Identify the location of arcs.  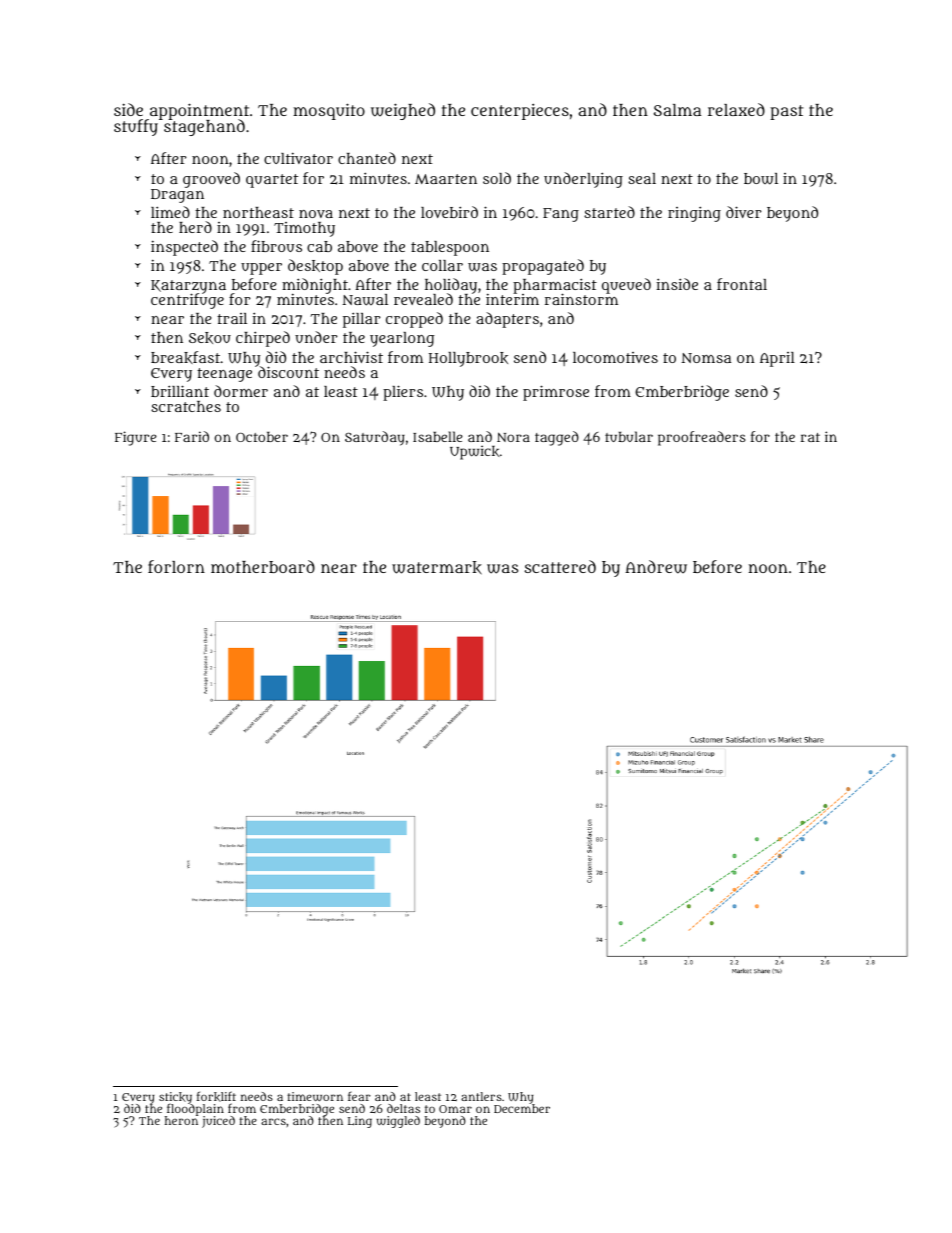
(273, 1121).
